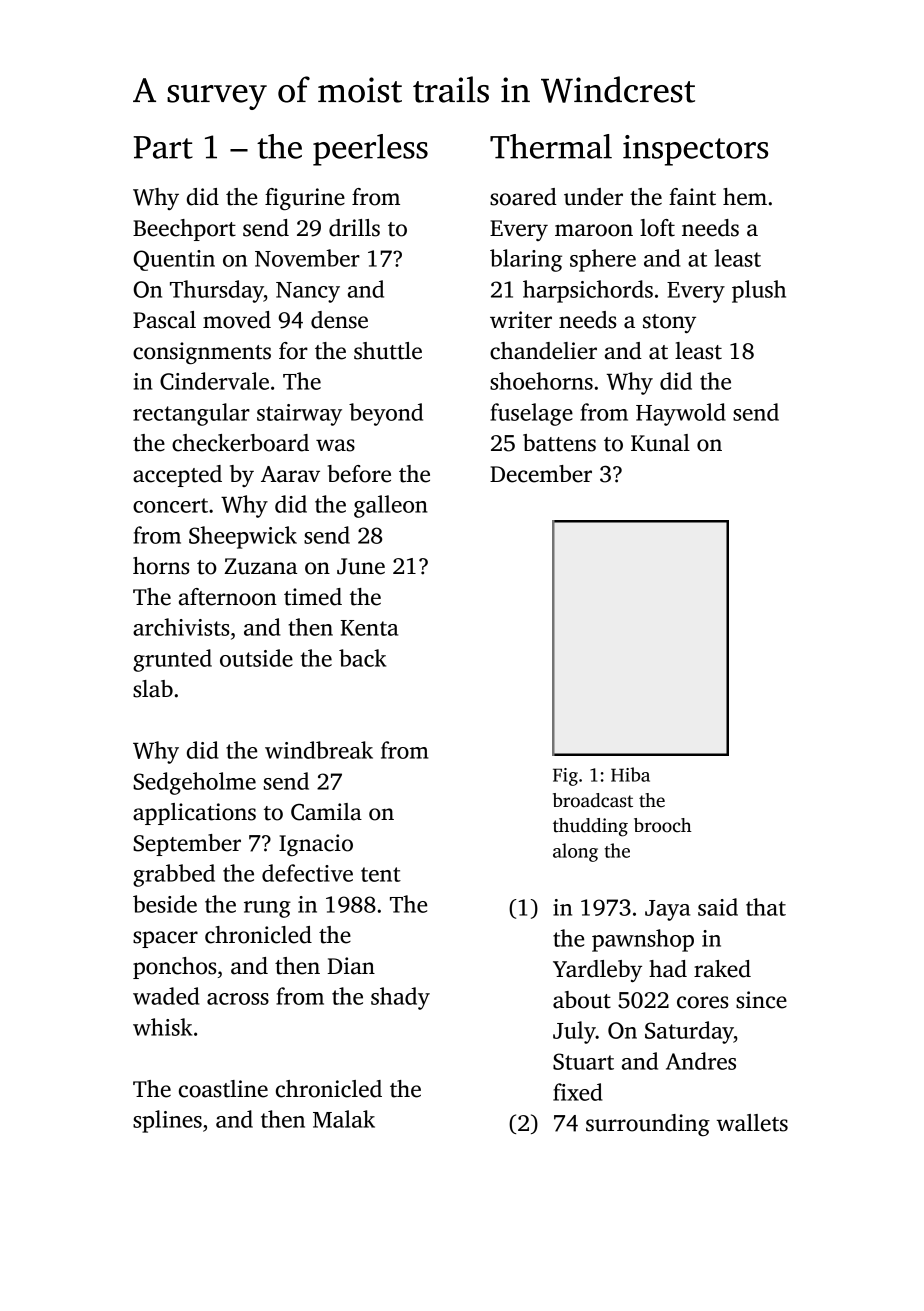 The height and width of the screenshot is (1311, 924). Describe the element at coordinates (695, 150) in the screenshot. I see `inspectors` at that location.
